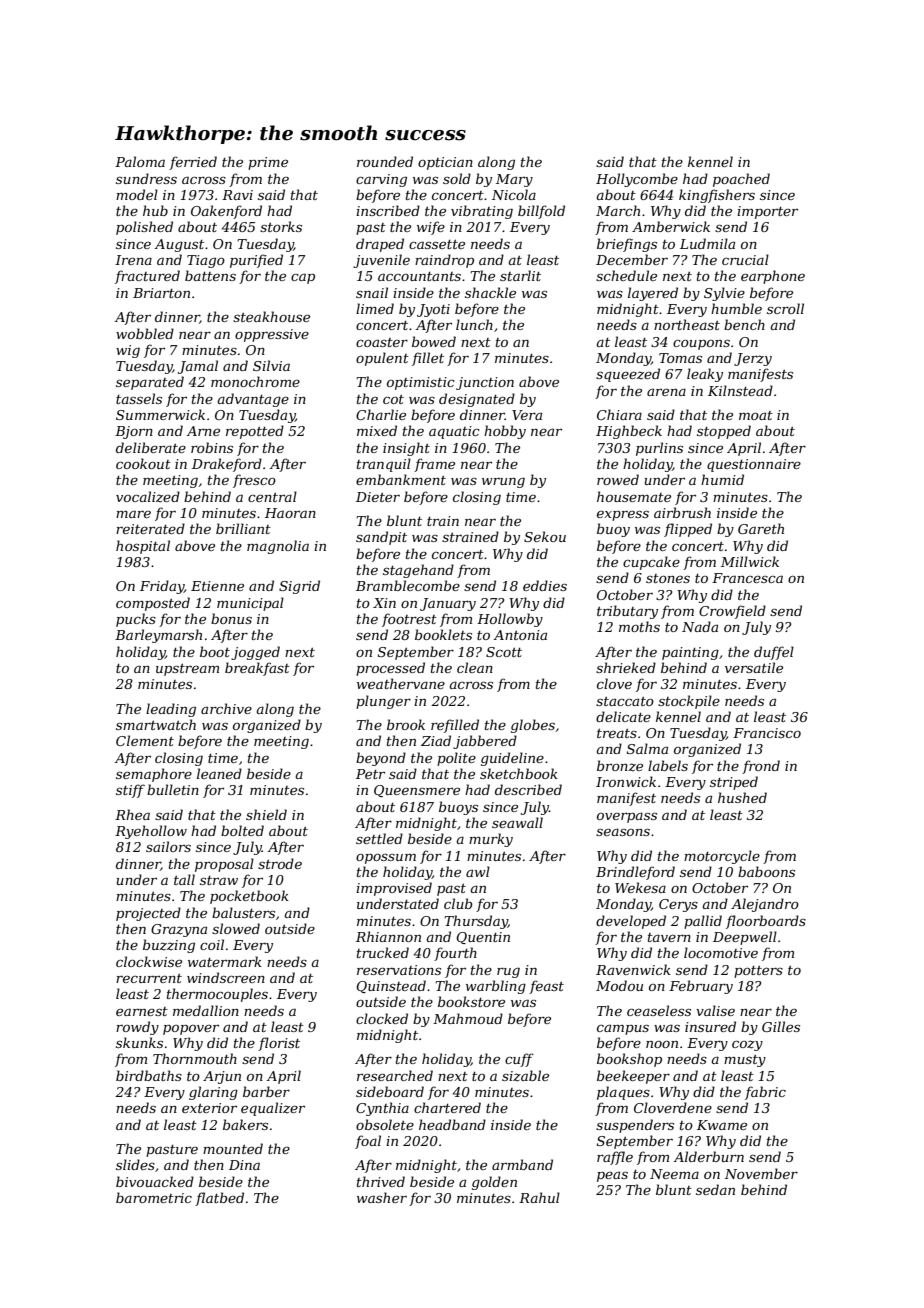 The width and height of the screenshot is (924, 1308). I want to click on settled, so click(379, 838).
